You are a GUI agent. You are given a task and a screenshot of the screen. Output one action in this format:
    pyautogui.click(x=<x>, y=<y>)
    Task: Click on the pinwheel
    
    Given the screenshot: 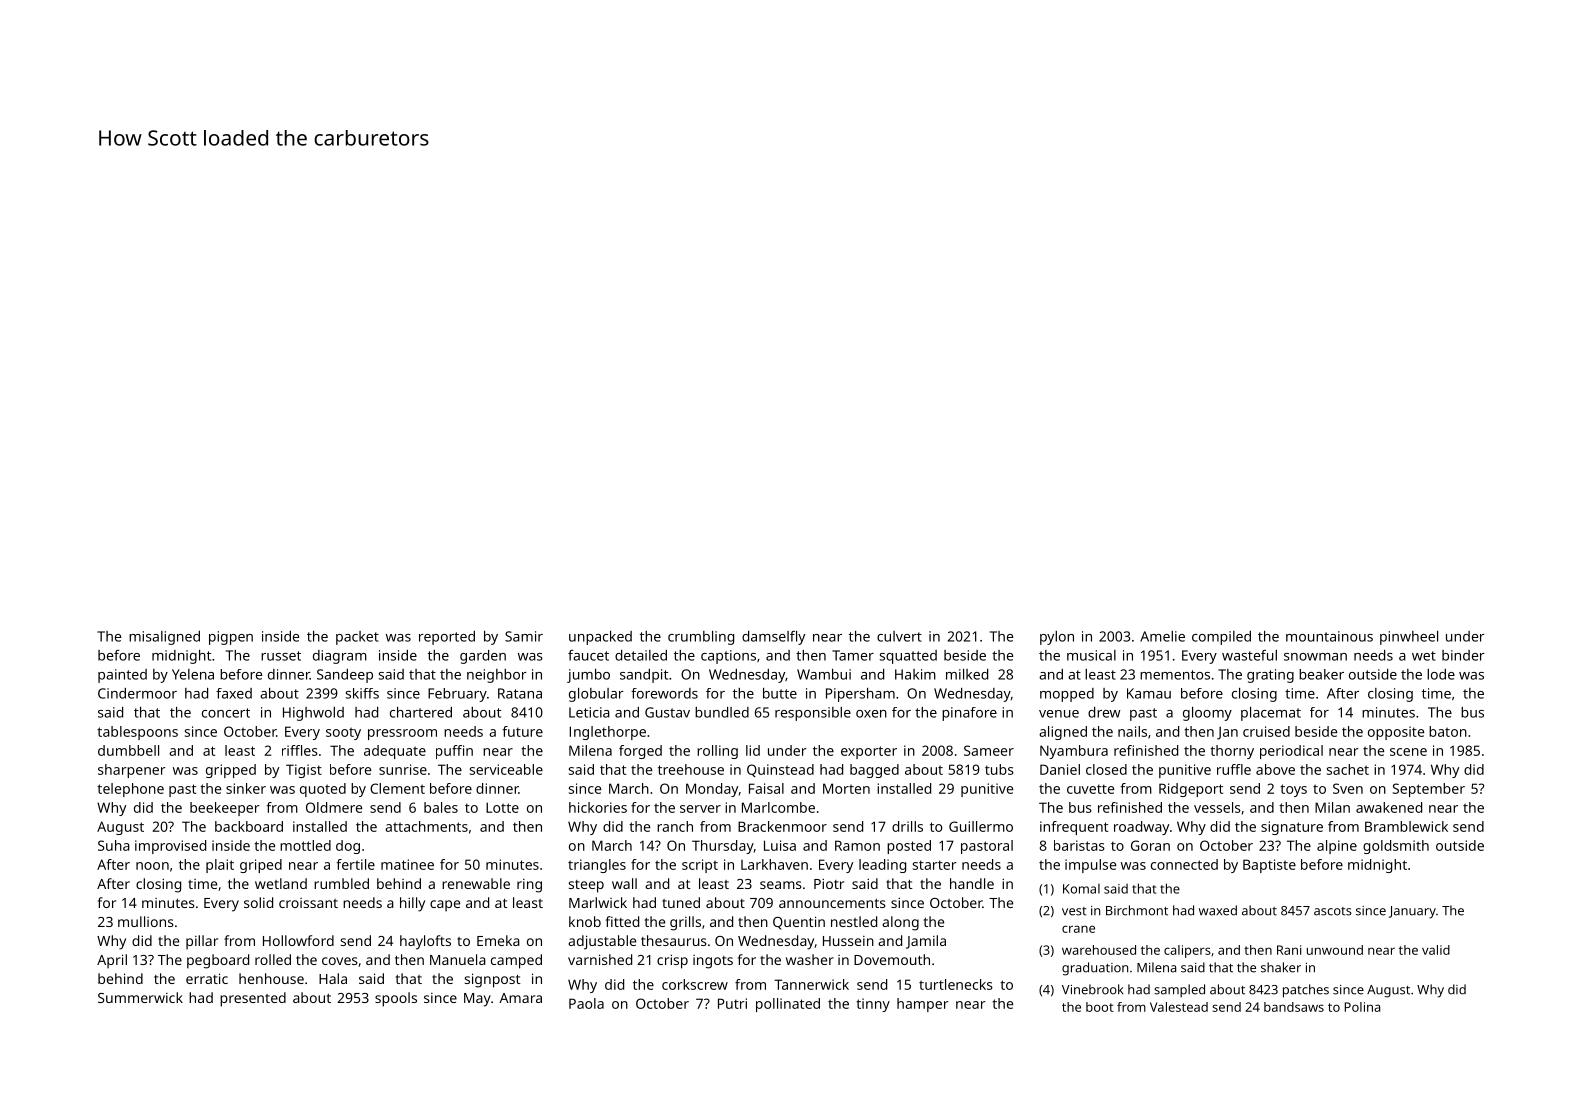 What is the action you would take?
    pyautogui.click(x=1409, y=638)
